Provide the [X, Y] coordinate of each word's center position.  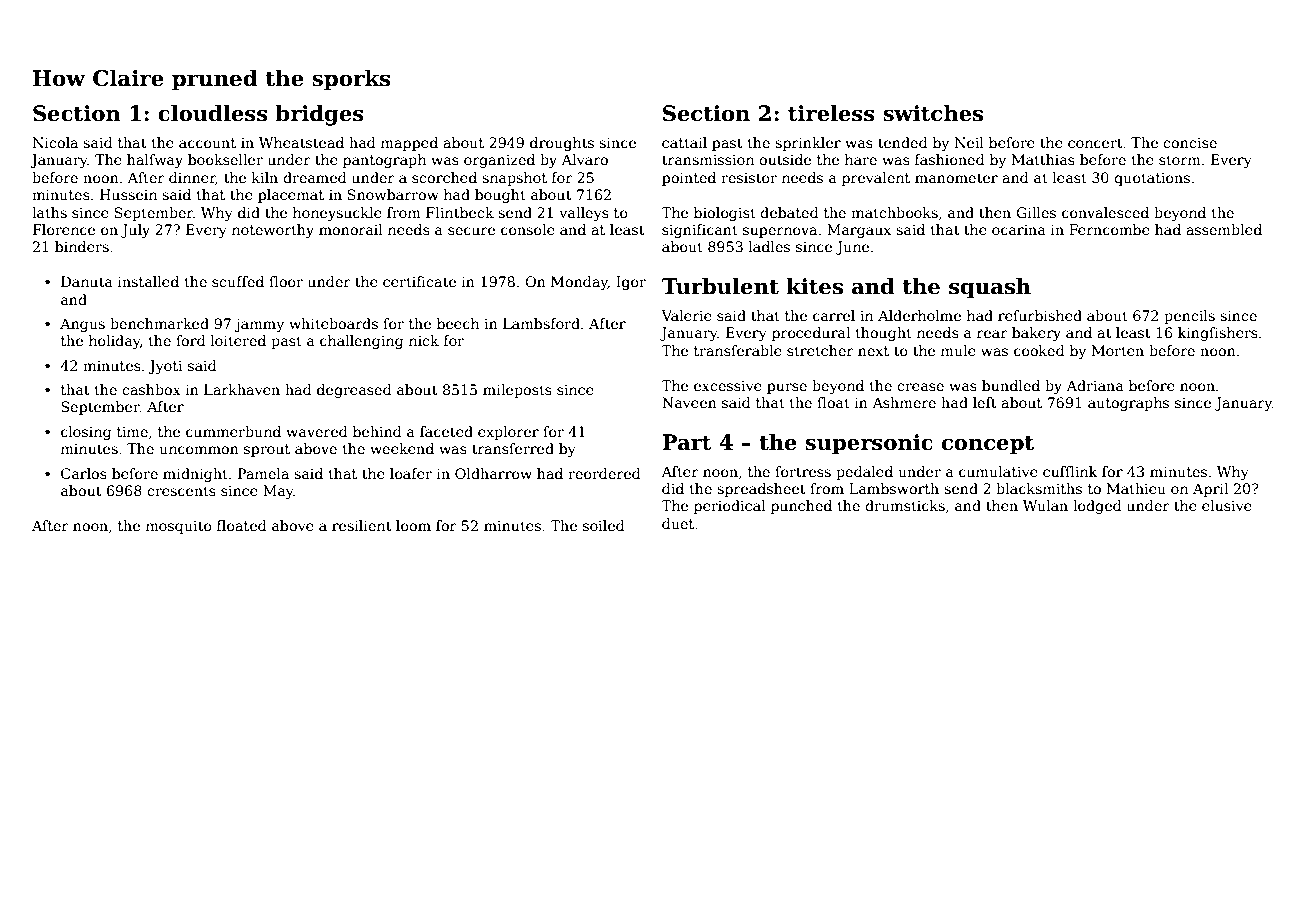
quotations [1152, 179]
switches [933, 113]
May [278, 492]
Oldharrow [493, 473]
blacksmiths [1039, 488]
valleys [584, 214]
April [1210, 490]
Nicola [55, 142]
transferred [513, 448]
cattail [684, 142]
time [132, 431]
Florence [64, 229]
